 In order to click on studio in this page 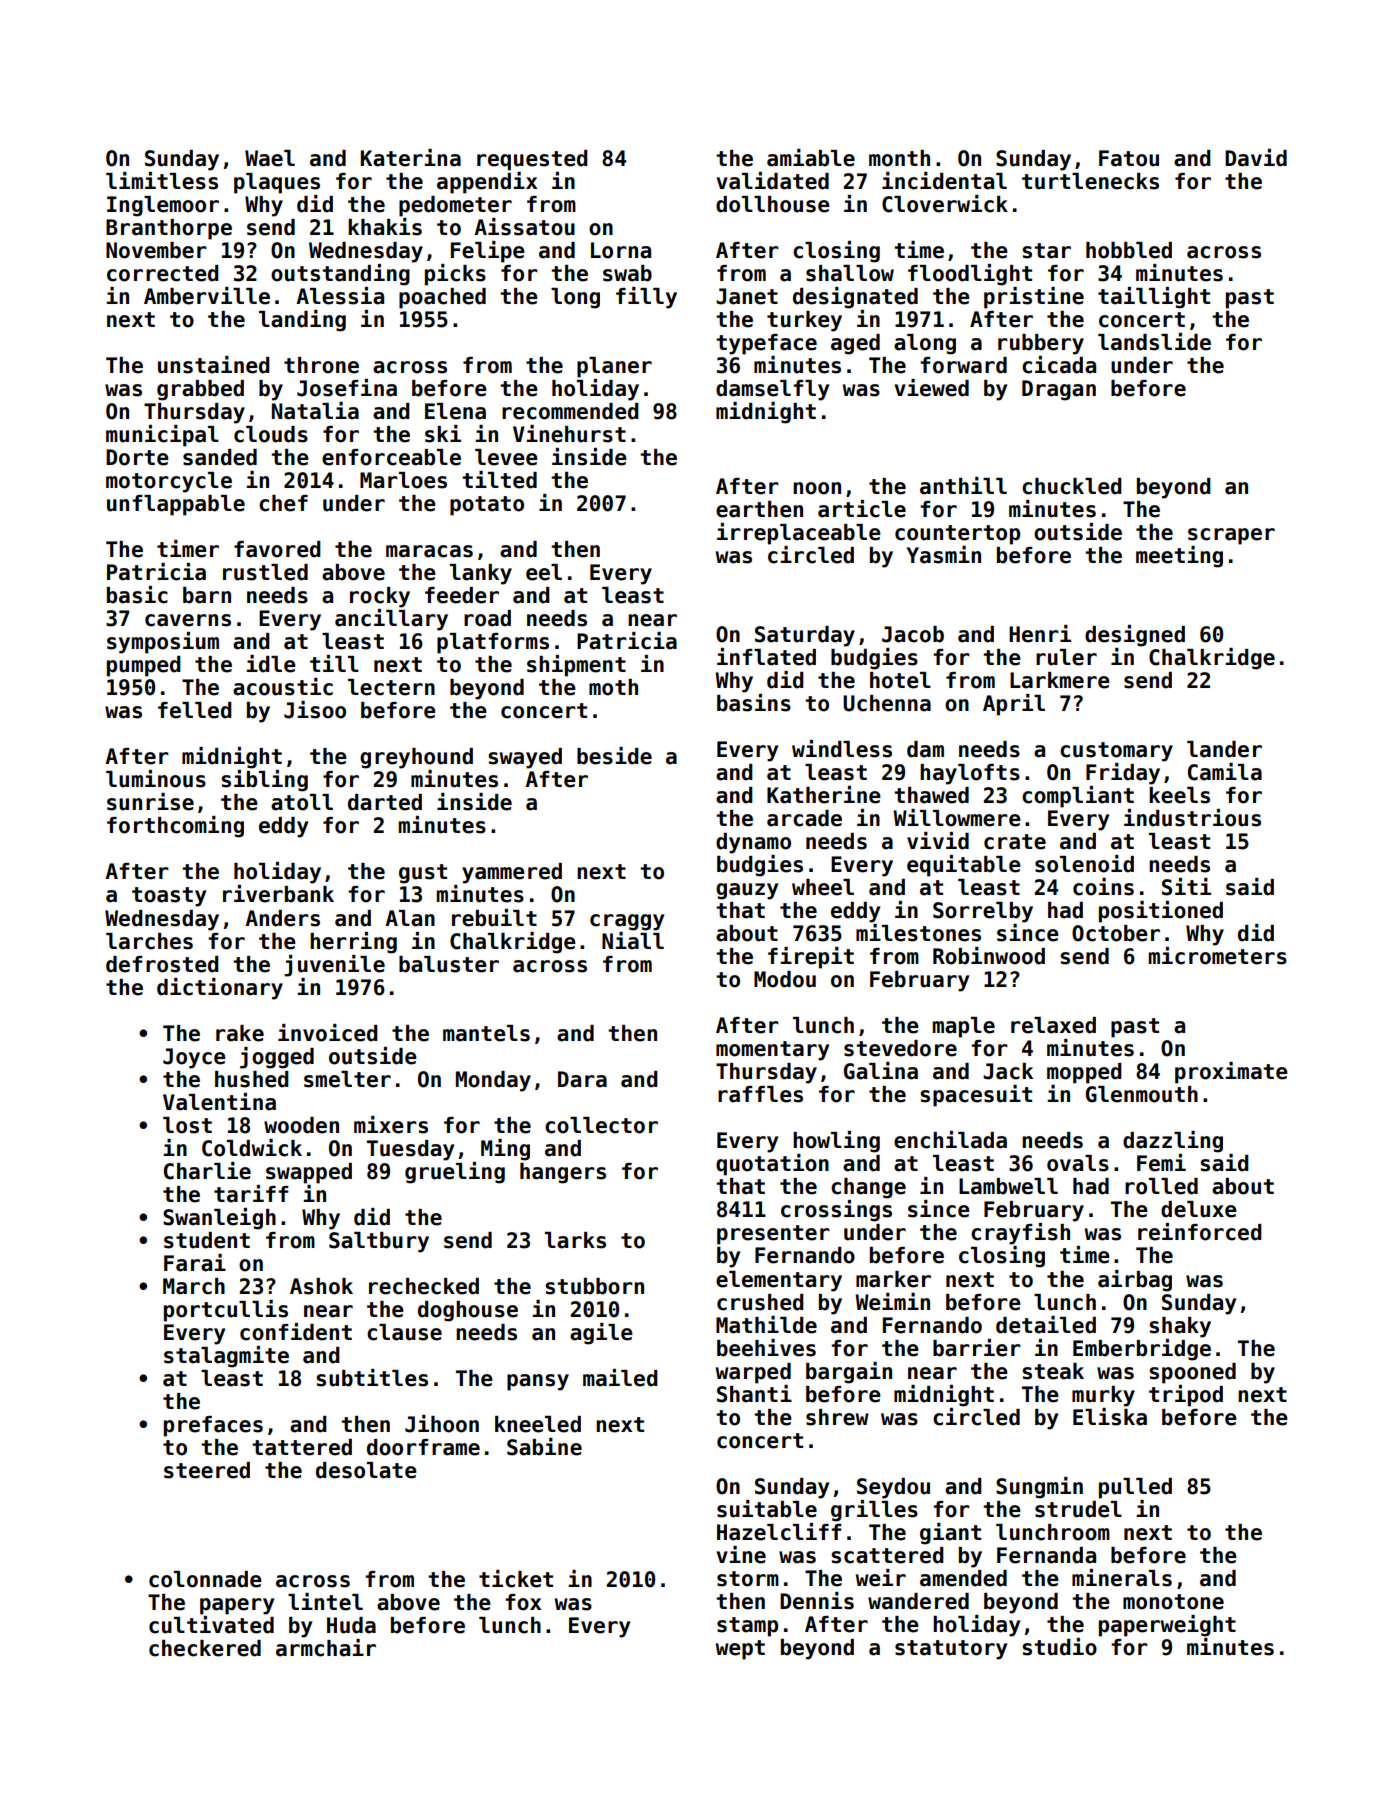, I will do `click(1059, 1647)`.
